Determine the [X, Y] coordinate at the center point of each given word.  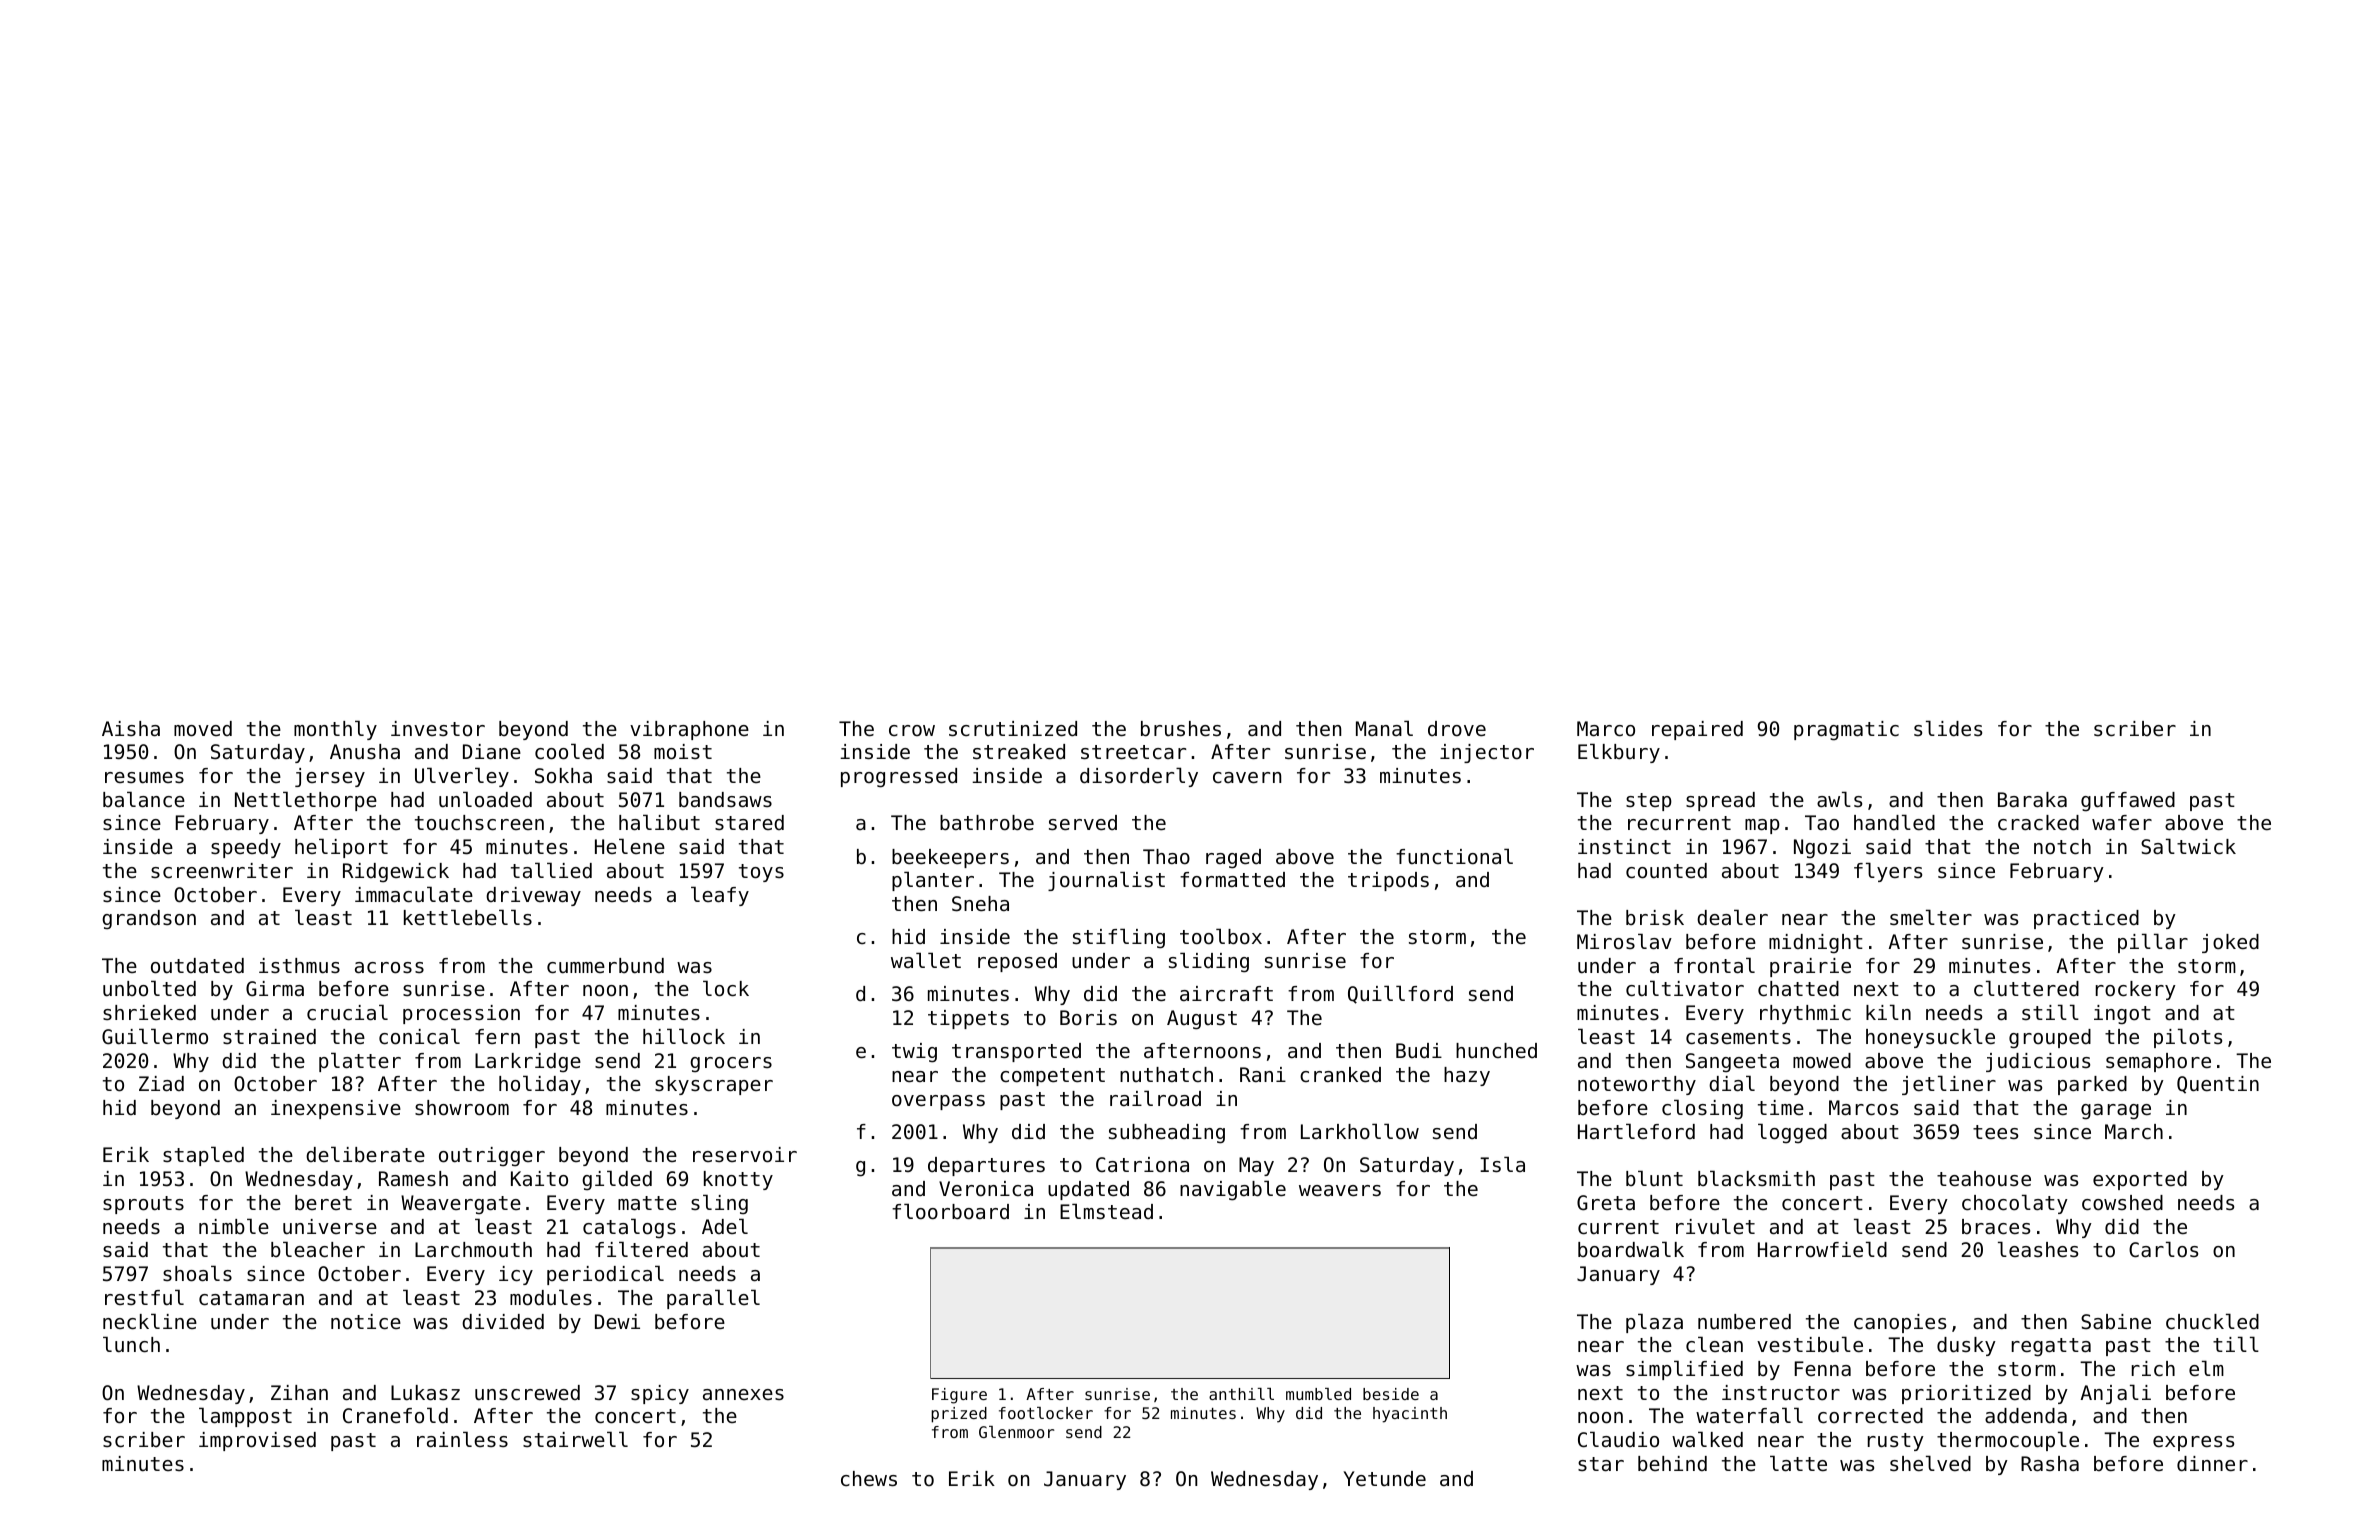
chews [869, 1479]
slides [1948, 728]
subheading [1167, 1134]
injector [1487, 753]
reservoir [745, 1155]
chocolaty [2015, 1204]
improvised [257, 1441]
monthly [335, 730]
